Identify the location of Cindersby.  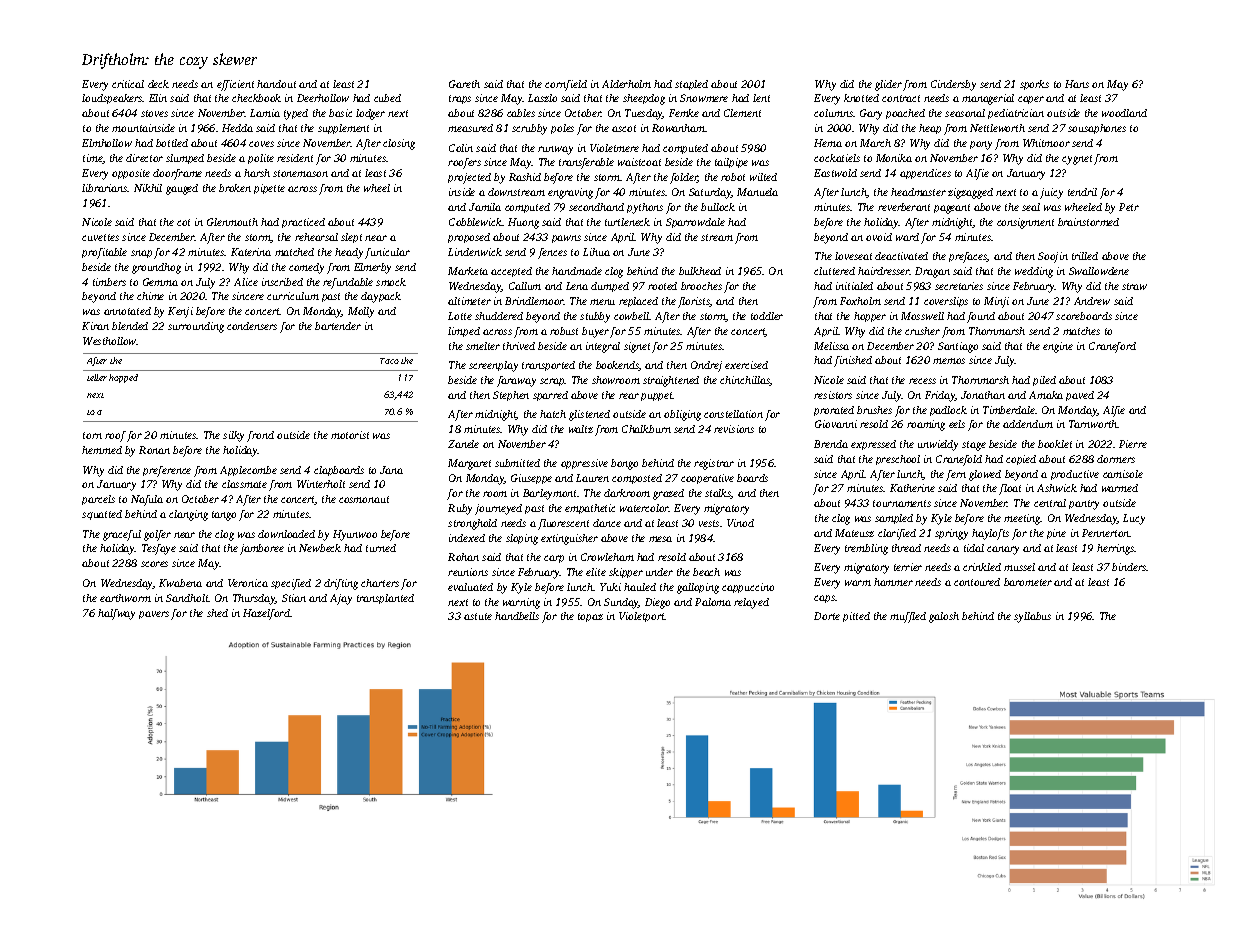
(953, 85).
